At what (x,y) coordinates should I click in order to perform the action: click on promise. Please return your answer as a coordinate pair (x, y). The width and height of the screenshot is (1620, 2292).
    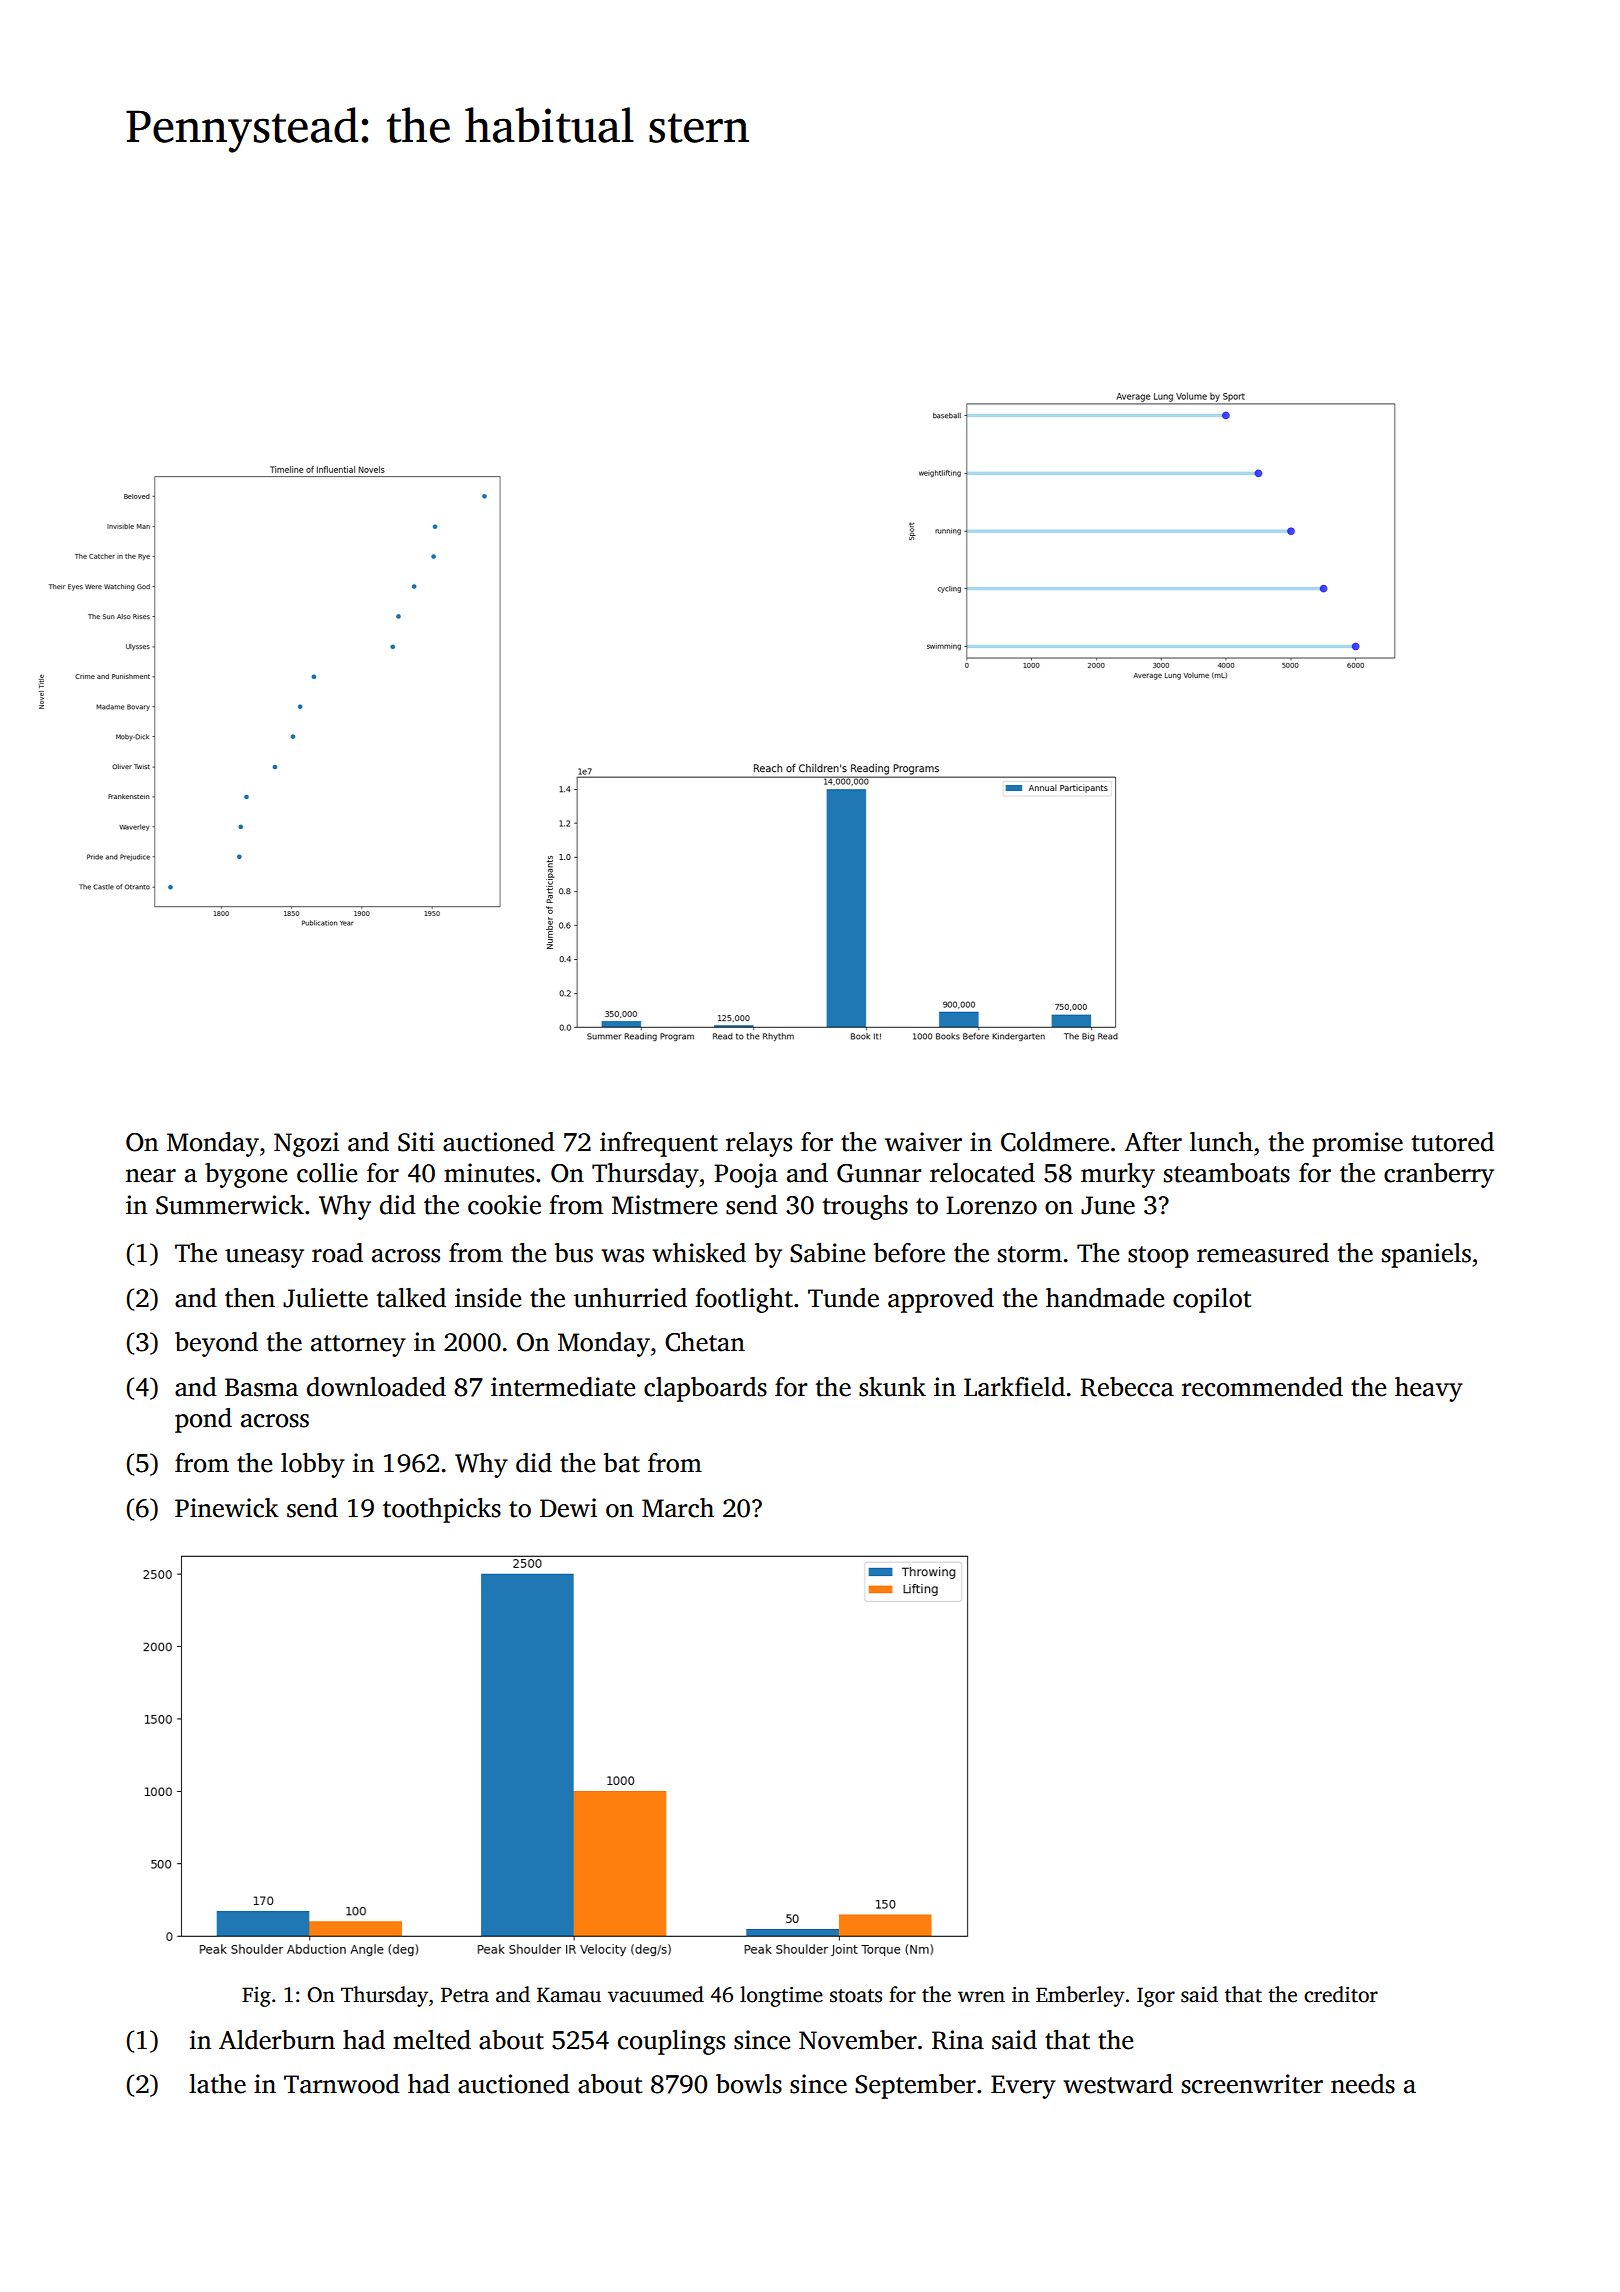
    Looking at the image, I should click on (1357, 1144).
